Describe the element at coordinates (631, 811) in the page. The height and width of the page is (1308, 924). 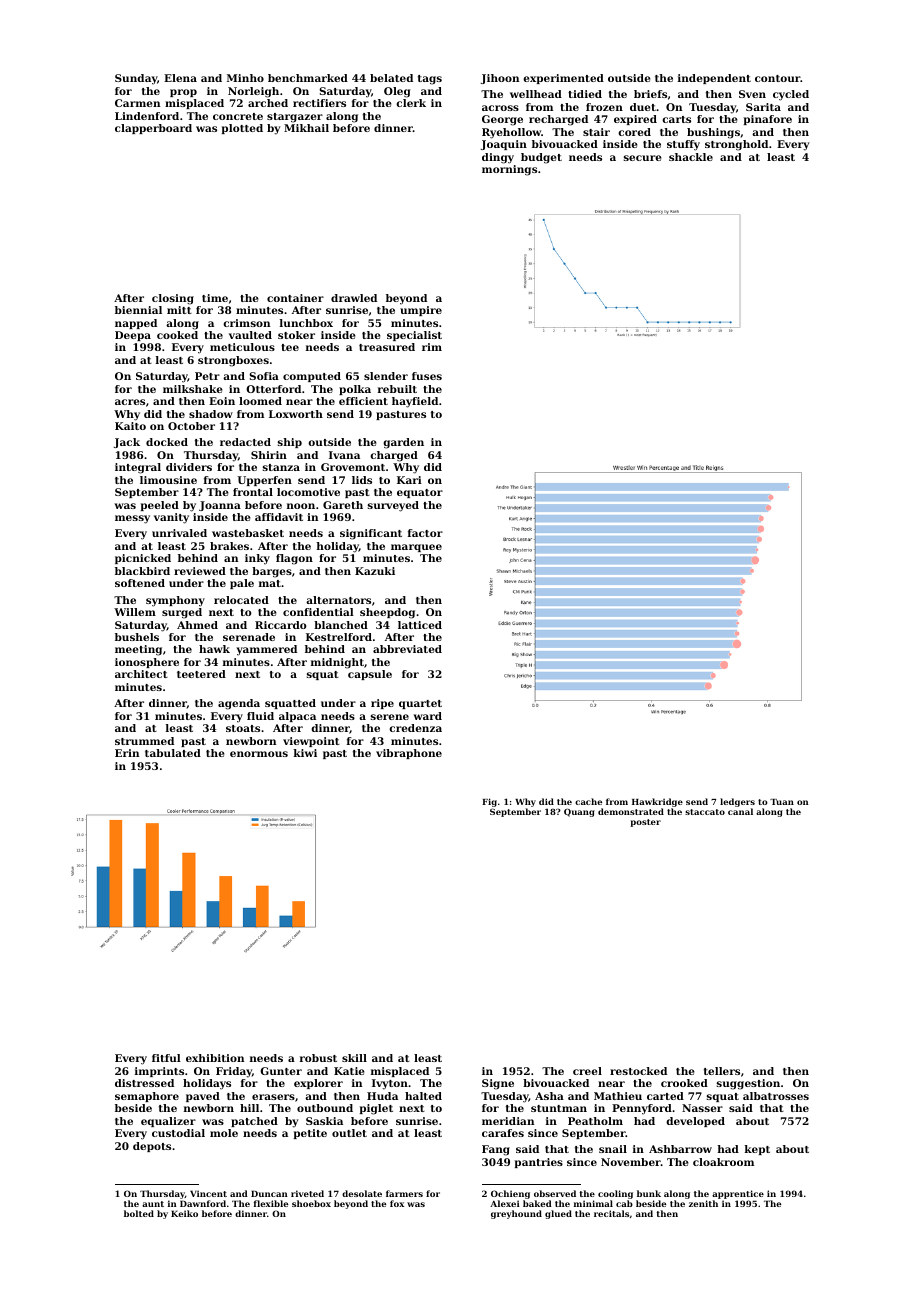
I see `demonstrated` at that location.
